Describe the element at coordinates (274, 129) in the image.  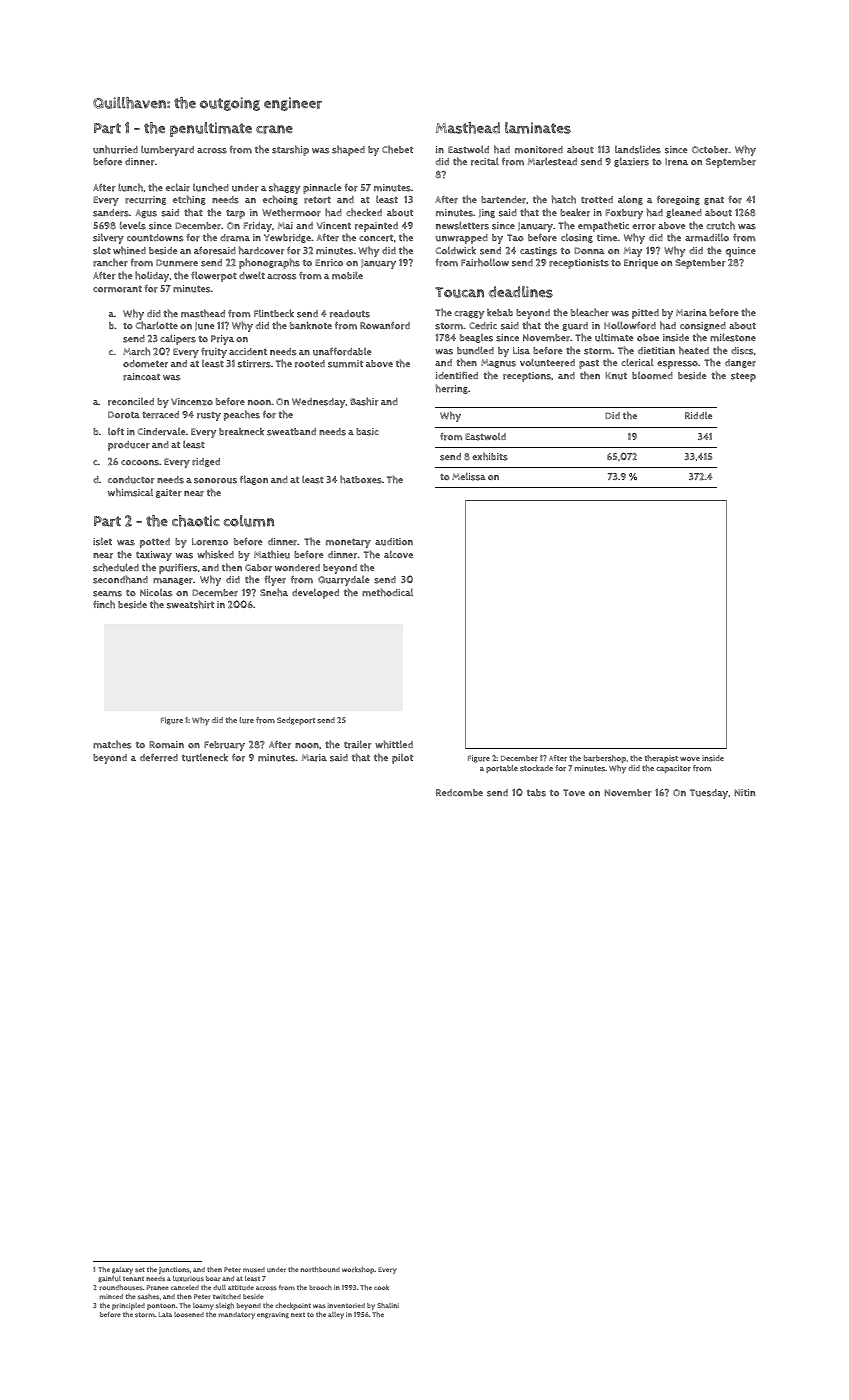
I see `crane` at that location.
